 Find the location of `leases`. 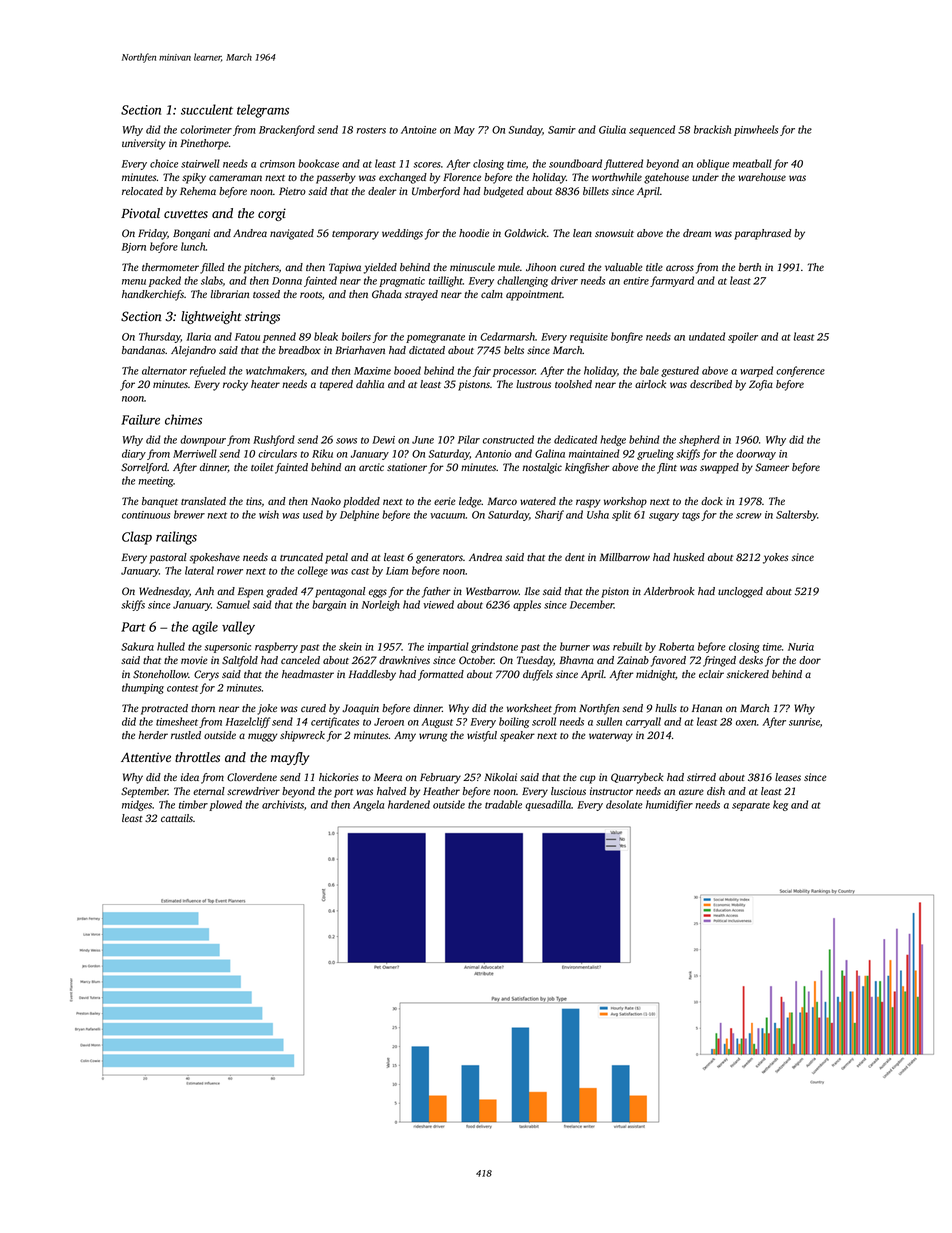

leases is located at coordinates (788, 777).
